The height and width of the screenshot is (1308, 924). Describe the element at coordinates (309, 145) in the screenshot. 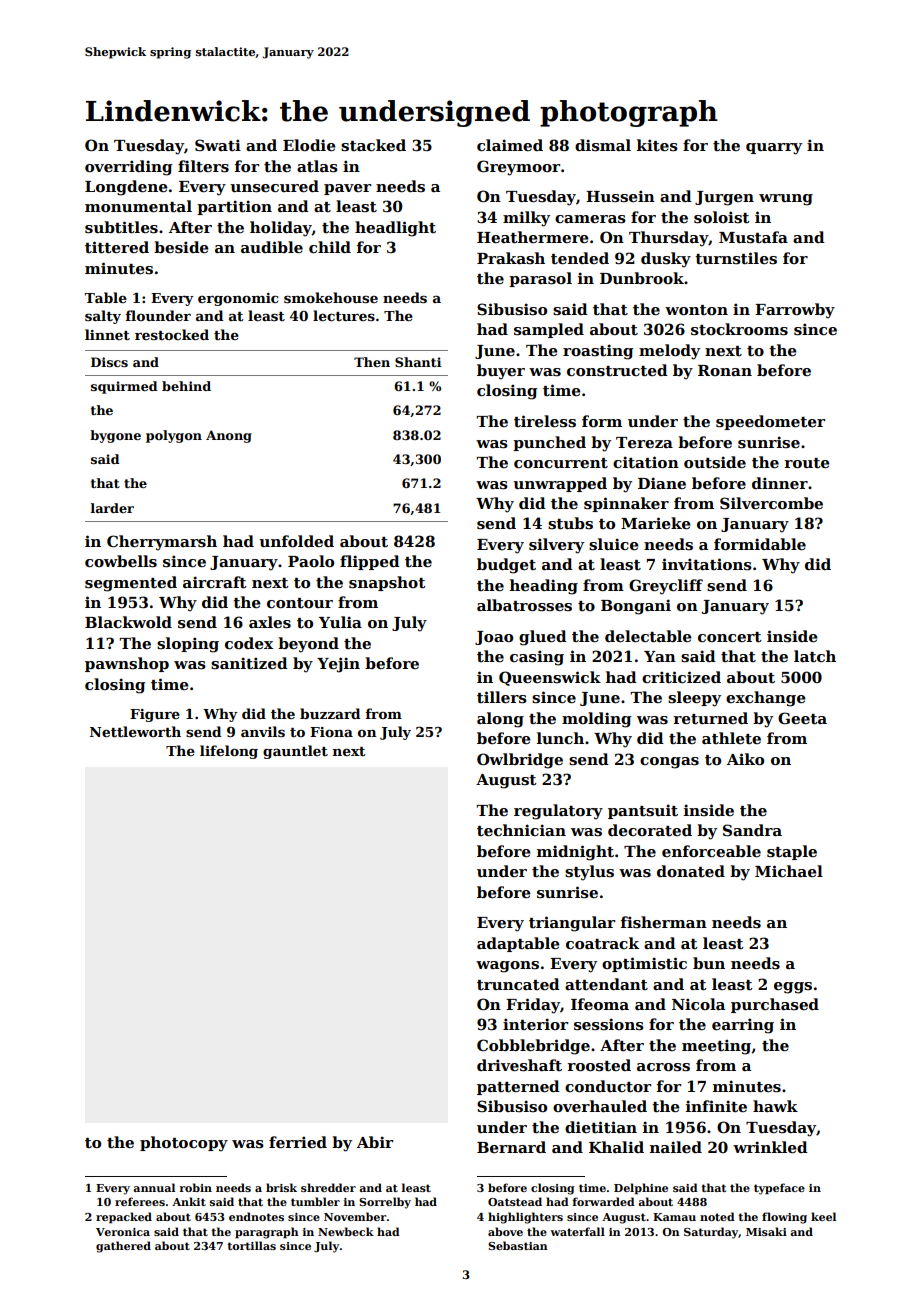

I see `Elodie` at that location.
